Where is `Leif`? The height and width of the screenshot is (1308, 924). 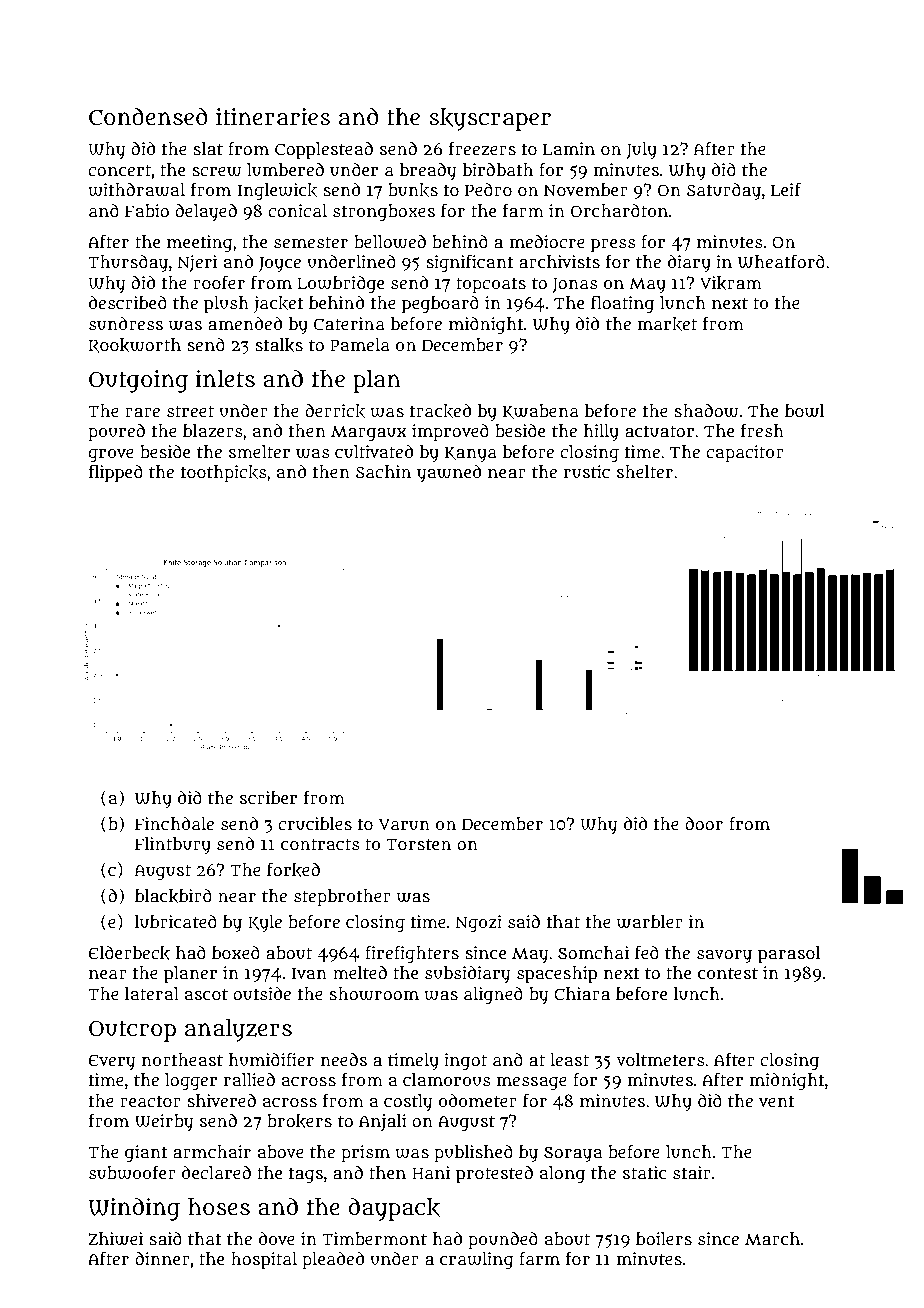
Leif is located at coordinates (786, 190).
